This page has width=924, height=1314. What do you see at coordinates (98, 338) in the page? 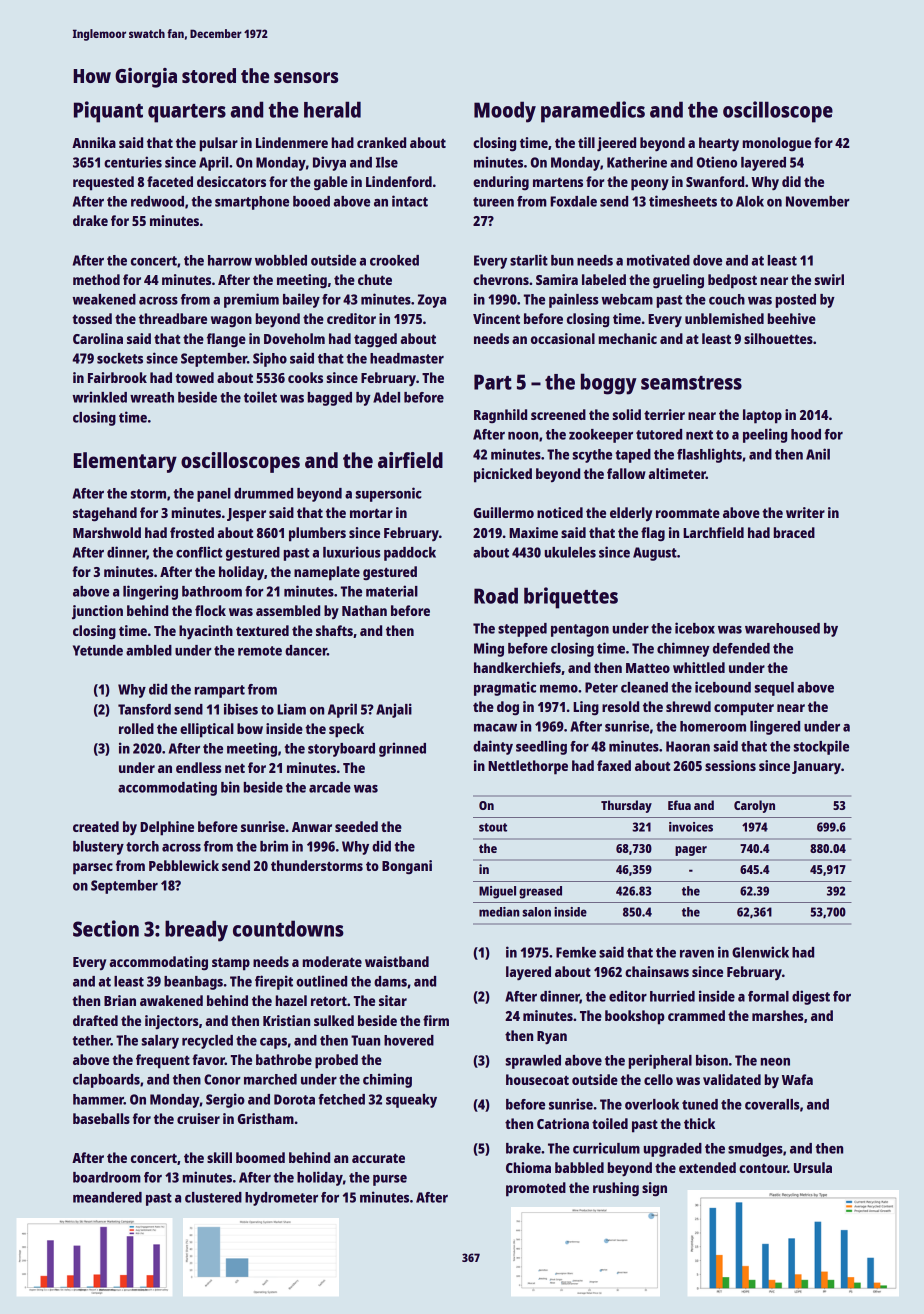
I see `Carolina` at bounding box center [98, 338].
